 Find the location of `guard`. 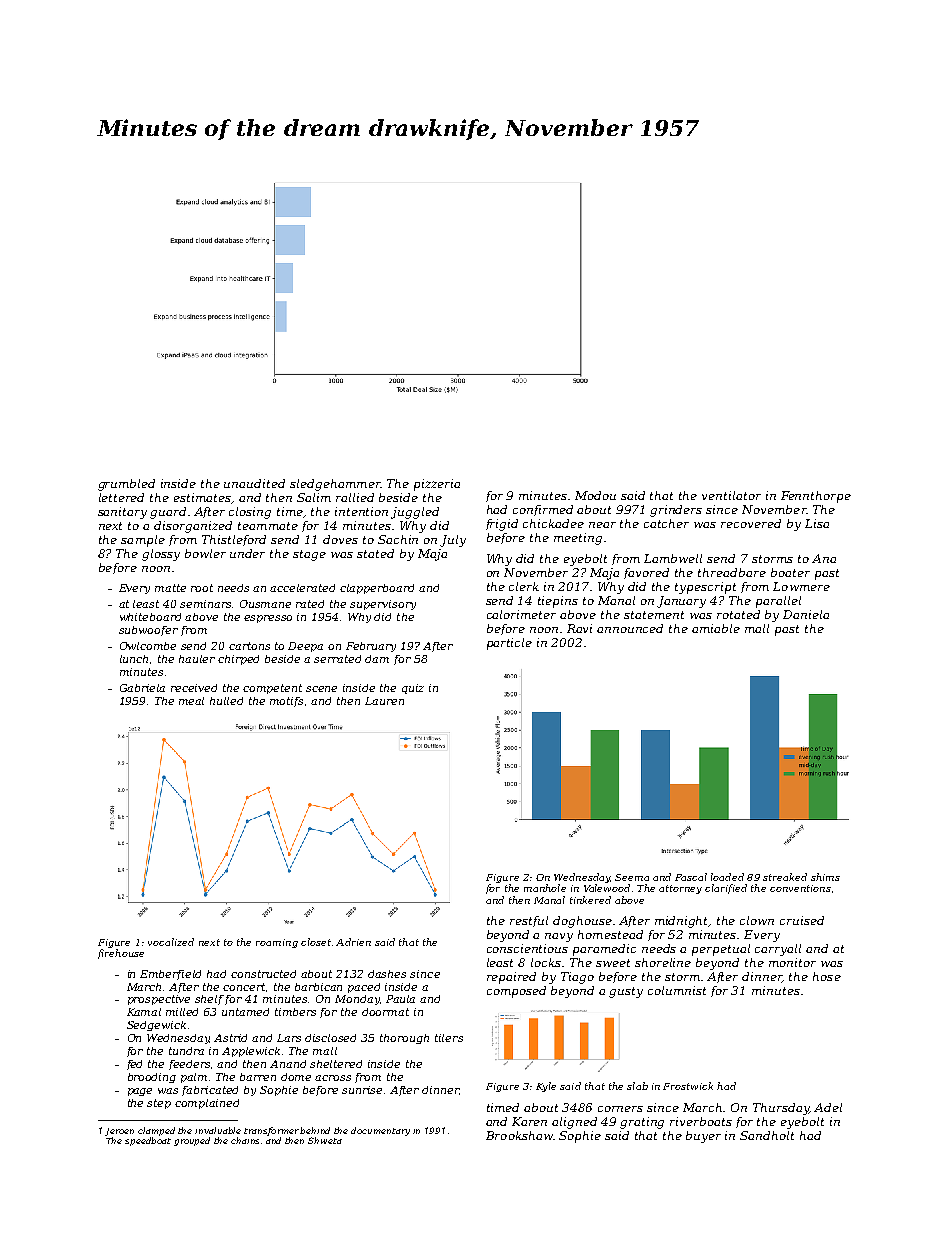

guard is located at coordinates (168, 513).
